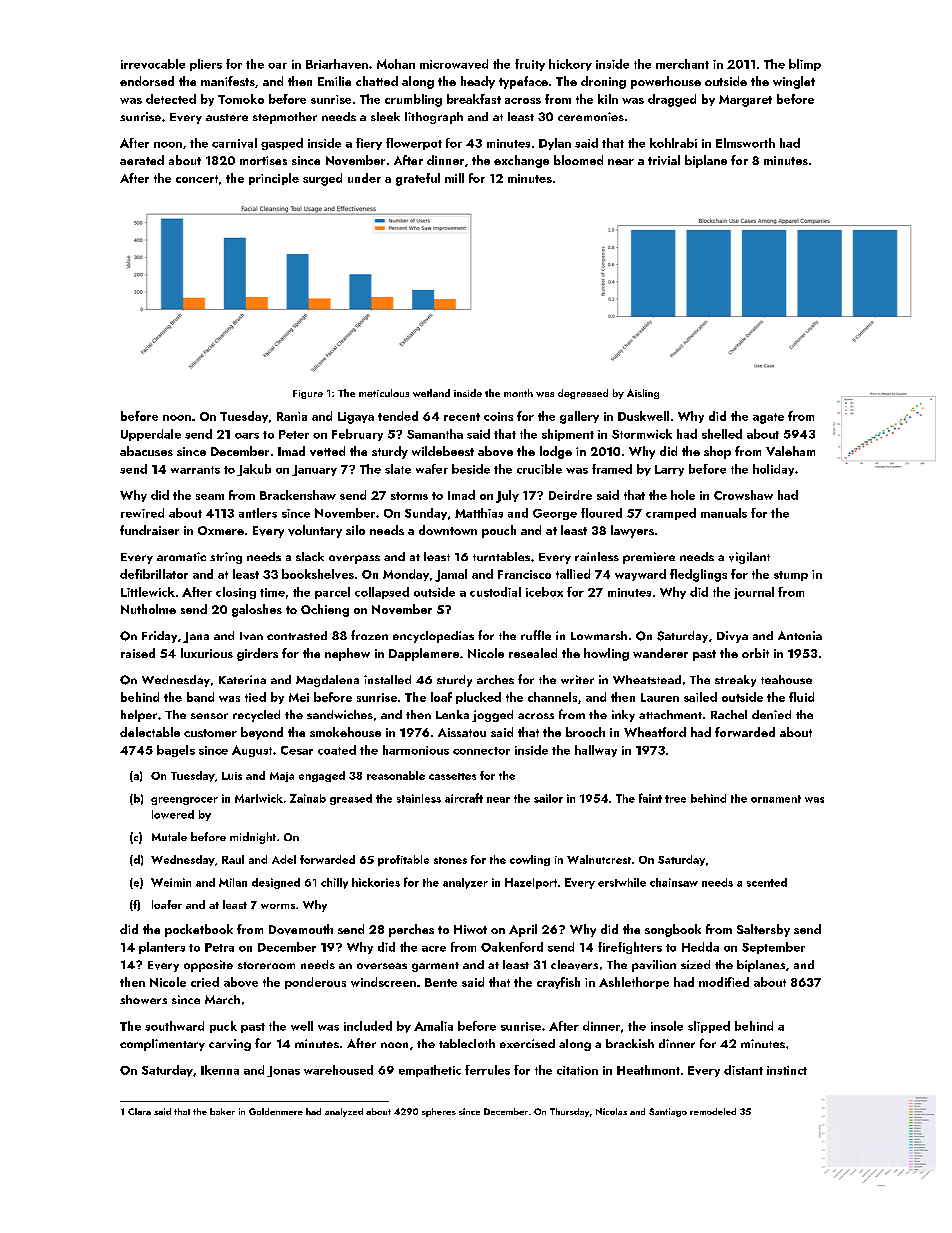  What do you see at coordinates (139, 1111) in the page?
I see `Clara` at bounding box center [139, 1111].
